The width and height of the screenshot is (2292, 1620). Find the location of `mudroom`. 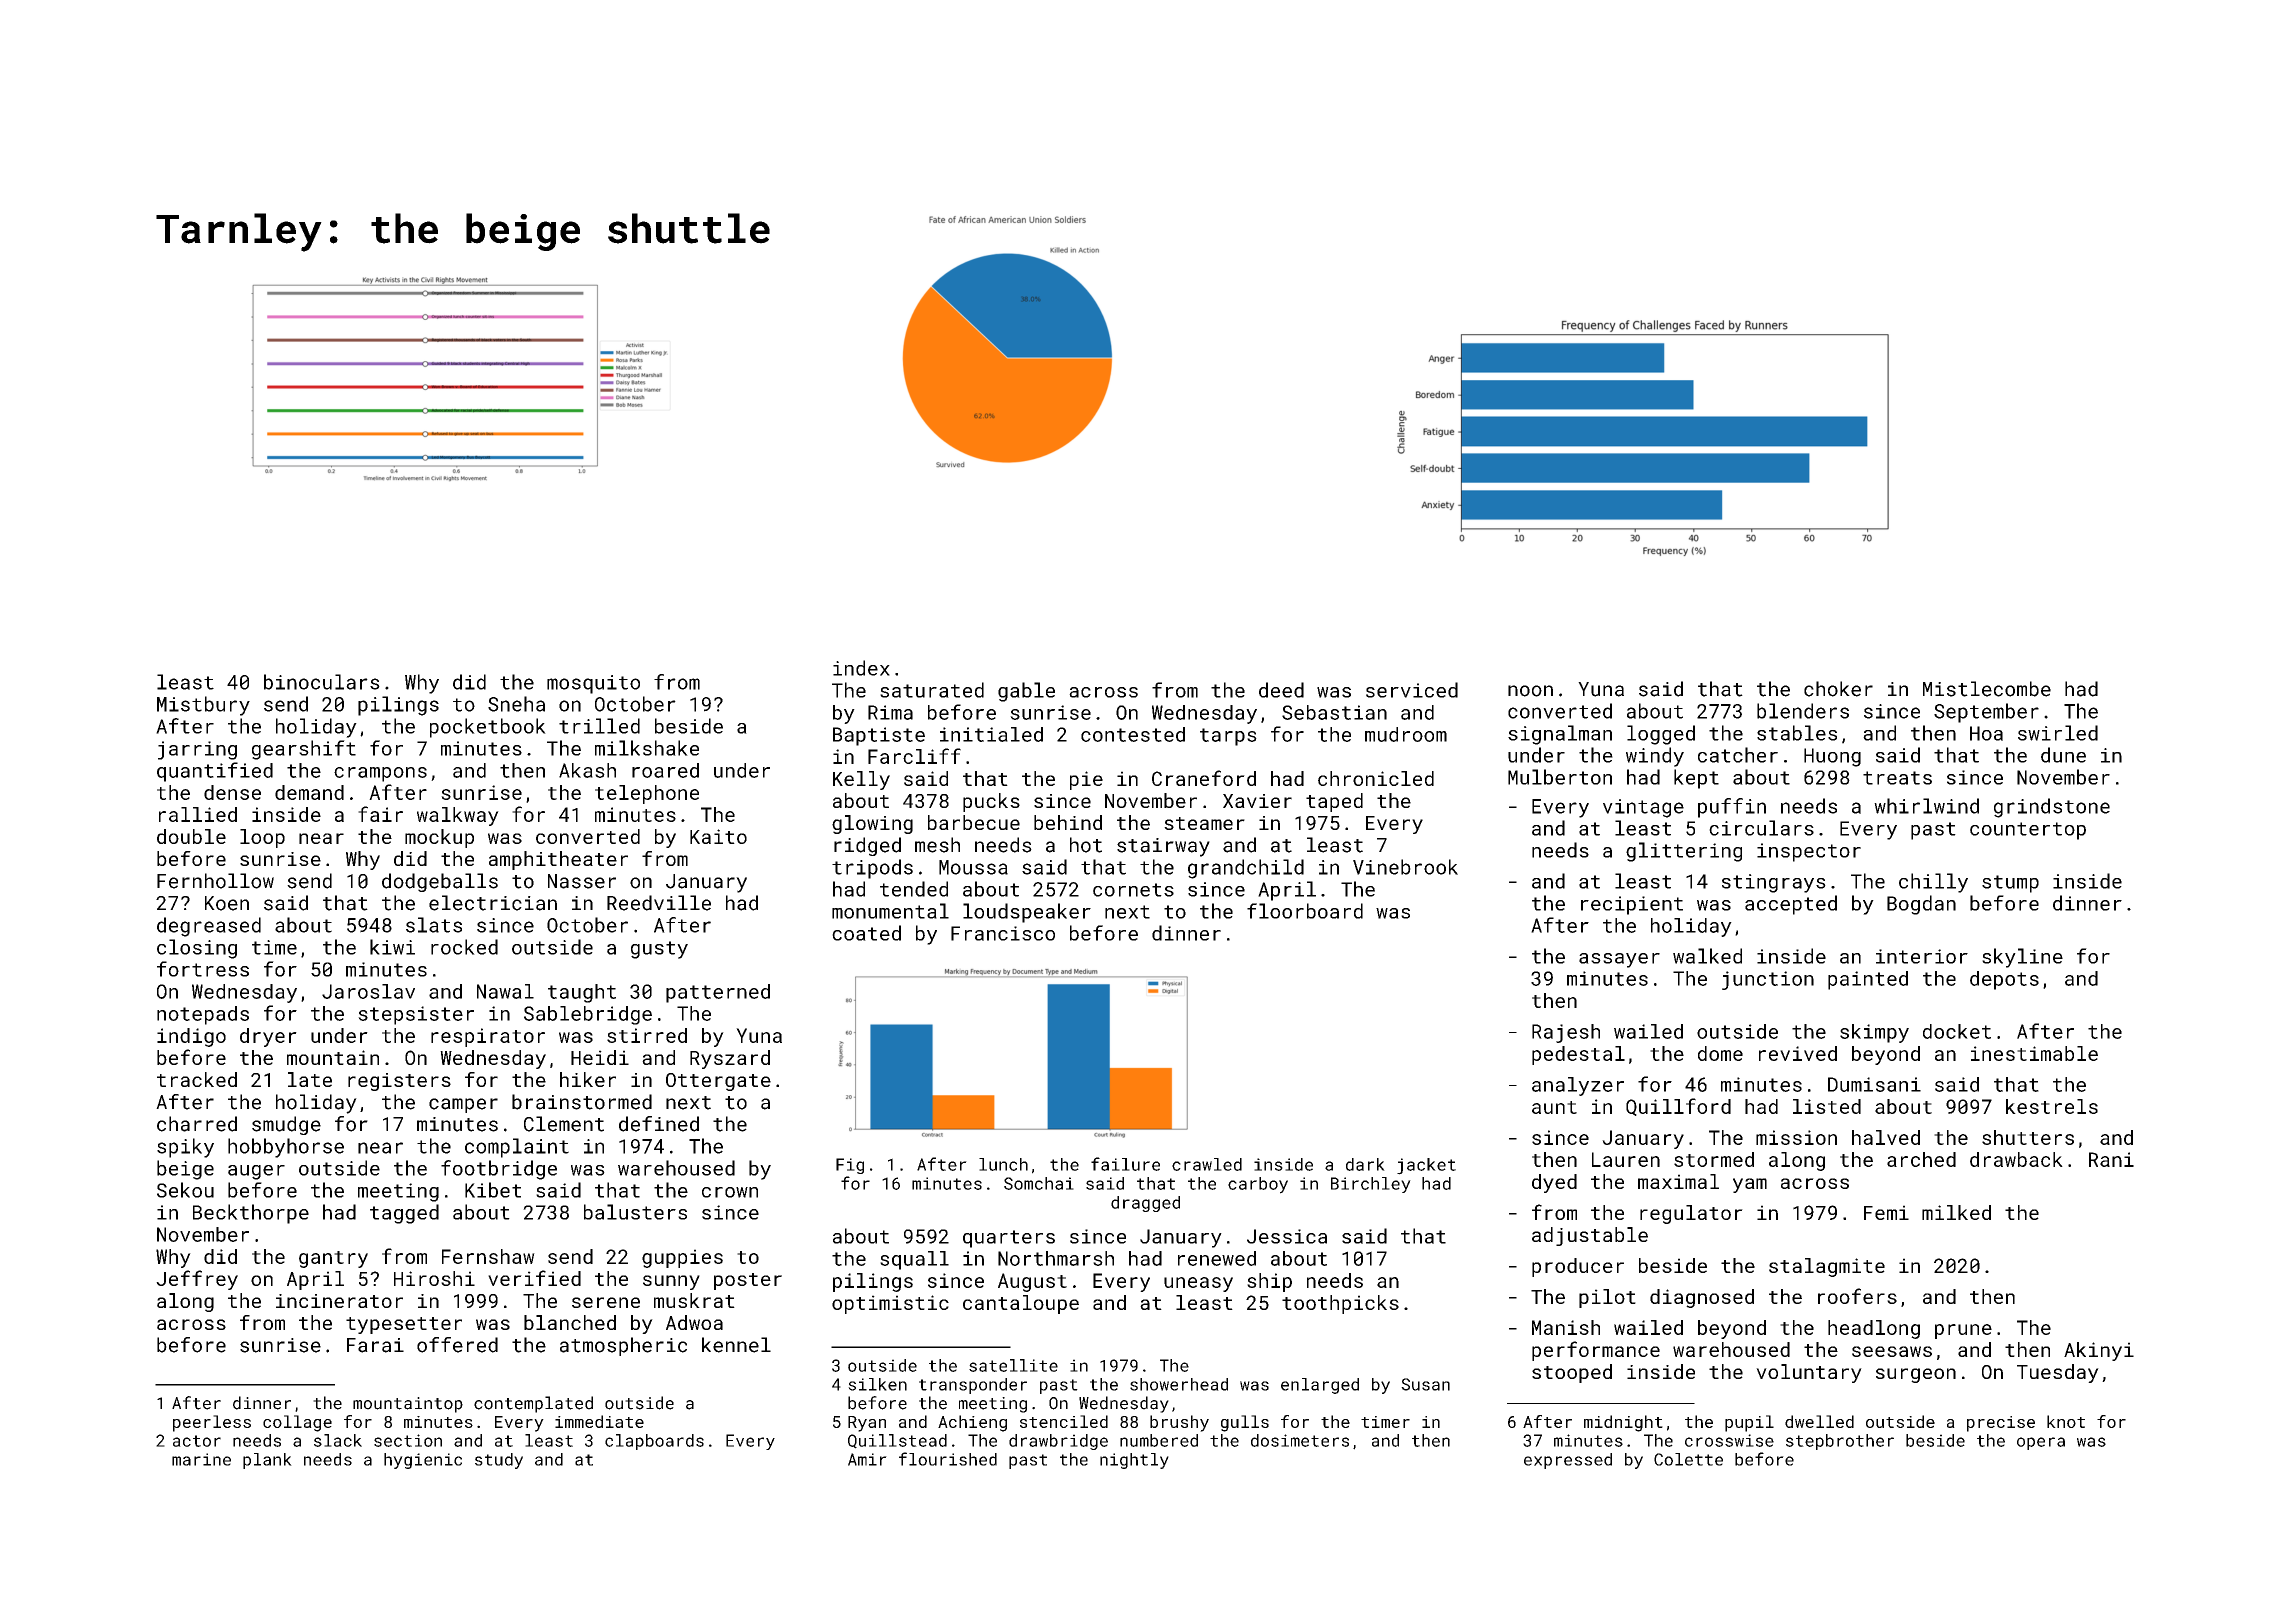

mudroom is located at coordinates (1406, 734).
